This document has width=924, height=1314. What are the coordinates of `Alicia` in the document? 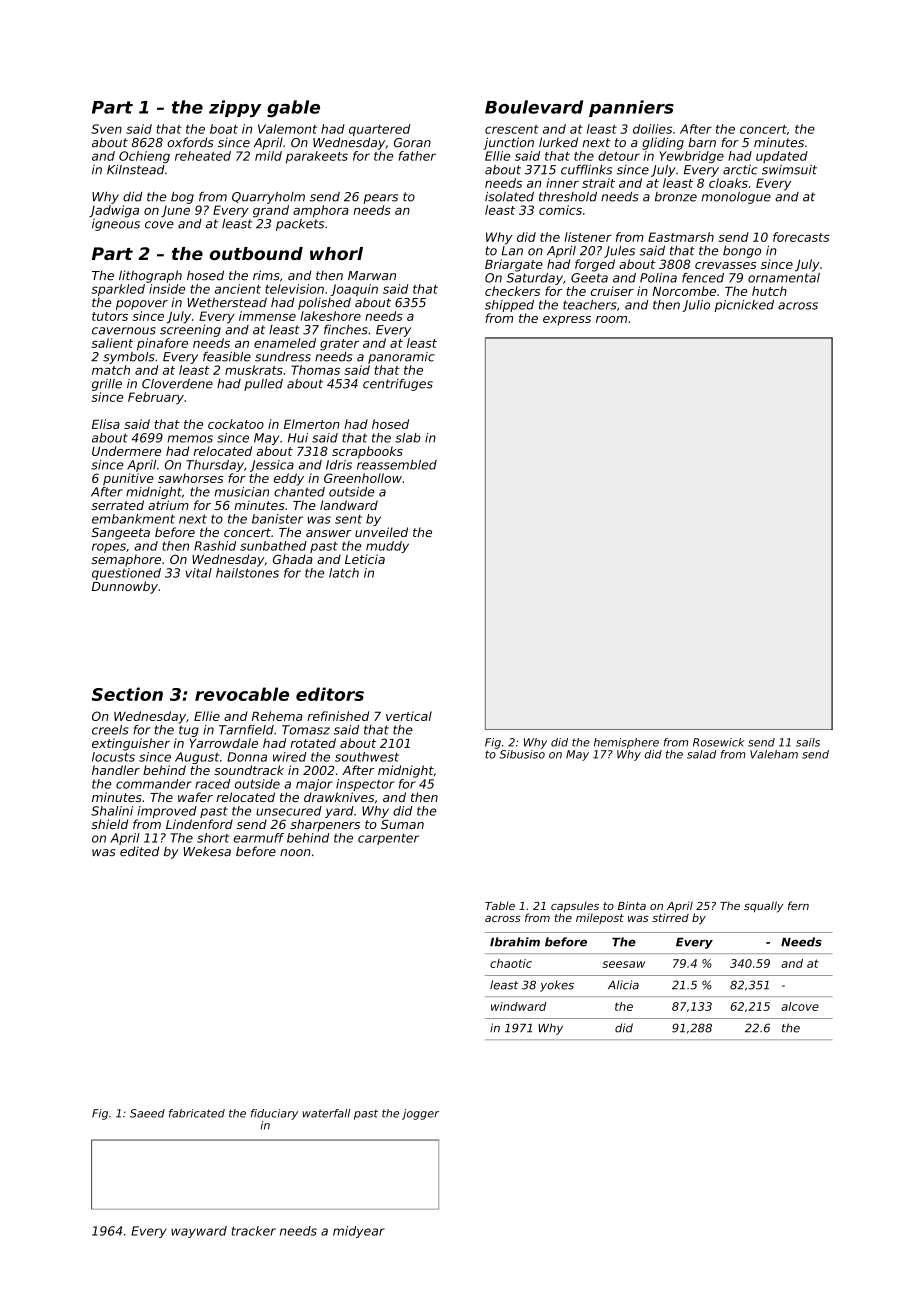 It's located at (623, 985).
